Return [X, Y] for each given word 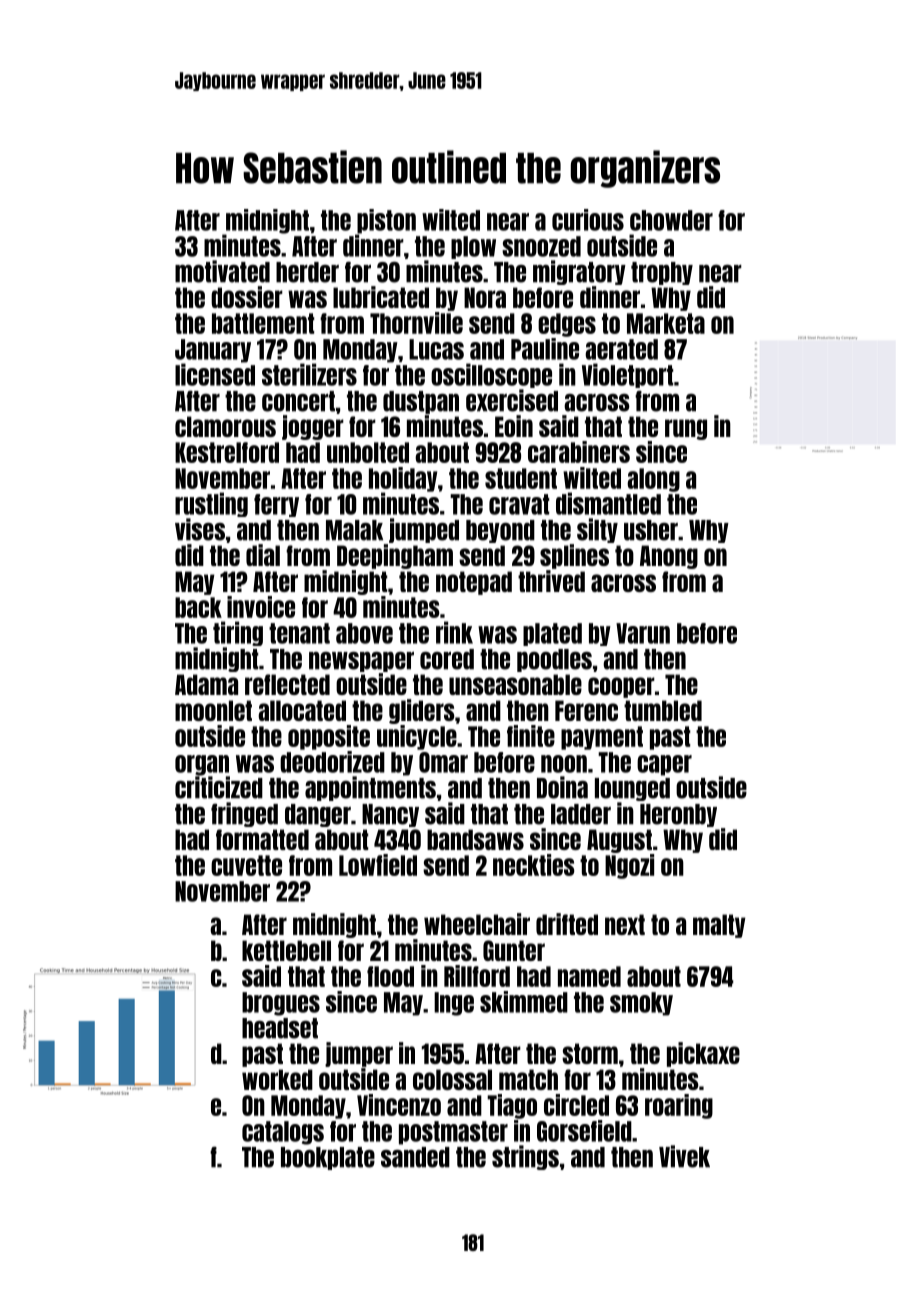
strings [525, 1157]
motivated [222, 271]
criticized [219, 787]
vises [200, 529]
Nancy [390, 815]
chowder [671, 220]
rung [686, 429]
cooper [621, 687]
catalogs [283, 1133]
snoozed [541, 246]
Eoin [514, 426]
